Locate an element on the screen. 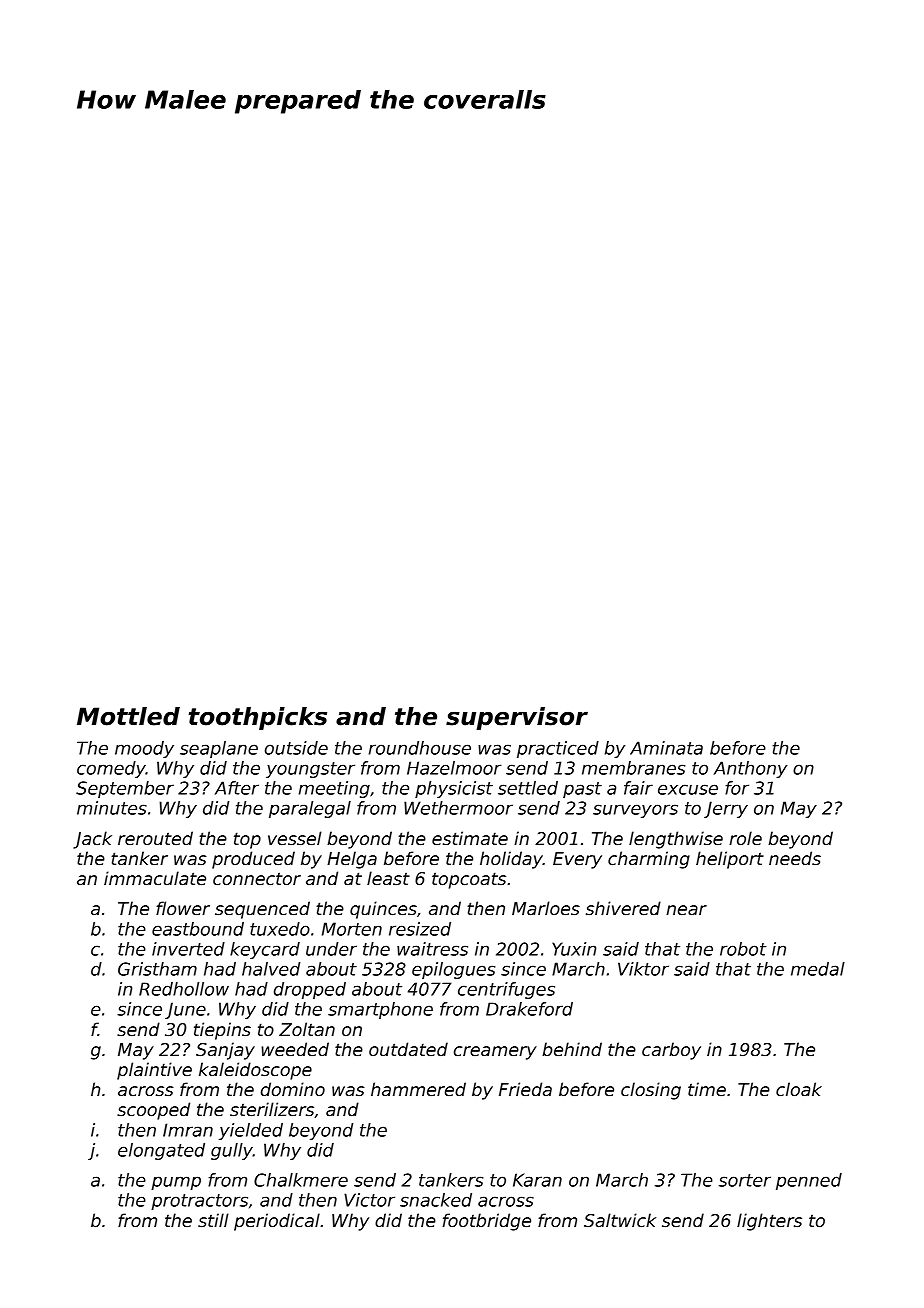 The width and height of the screenshot is (924, 1308). carboy is located at coordinates (671, 1051).
